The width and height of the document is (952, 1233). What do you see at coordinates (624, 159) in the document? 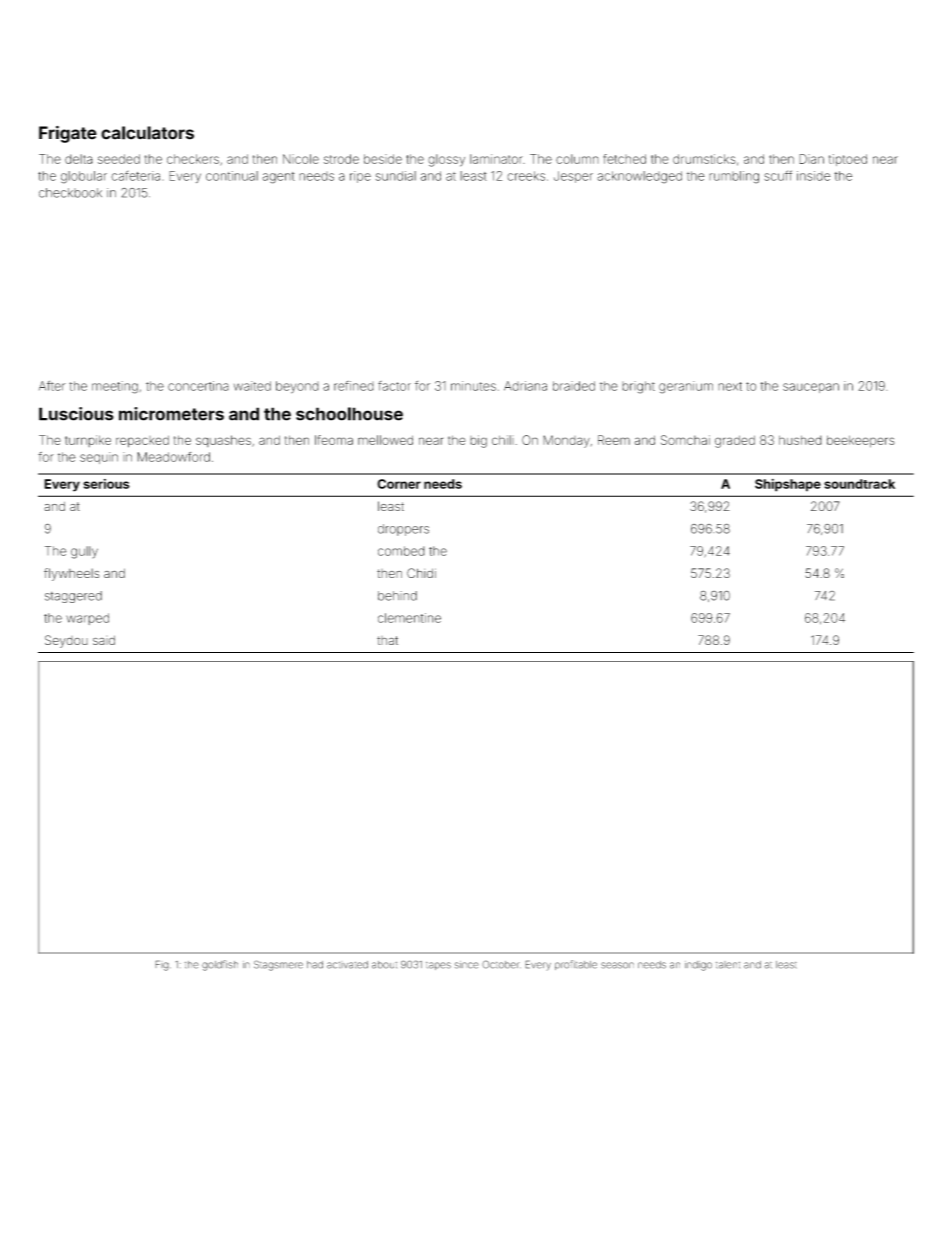
I see `fetched` at bounding box center [624, 159].
